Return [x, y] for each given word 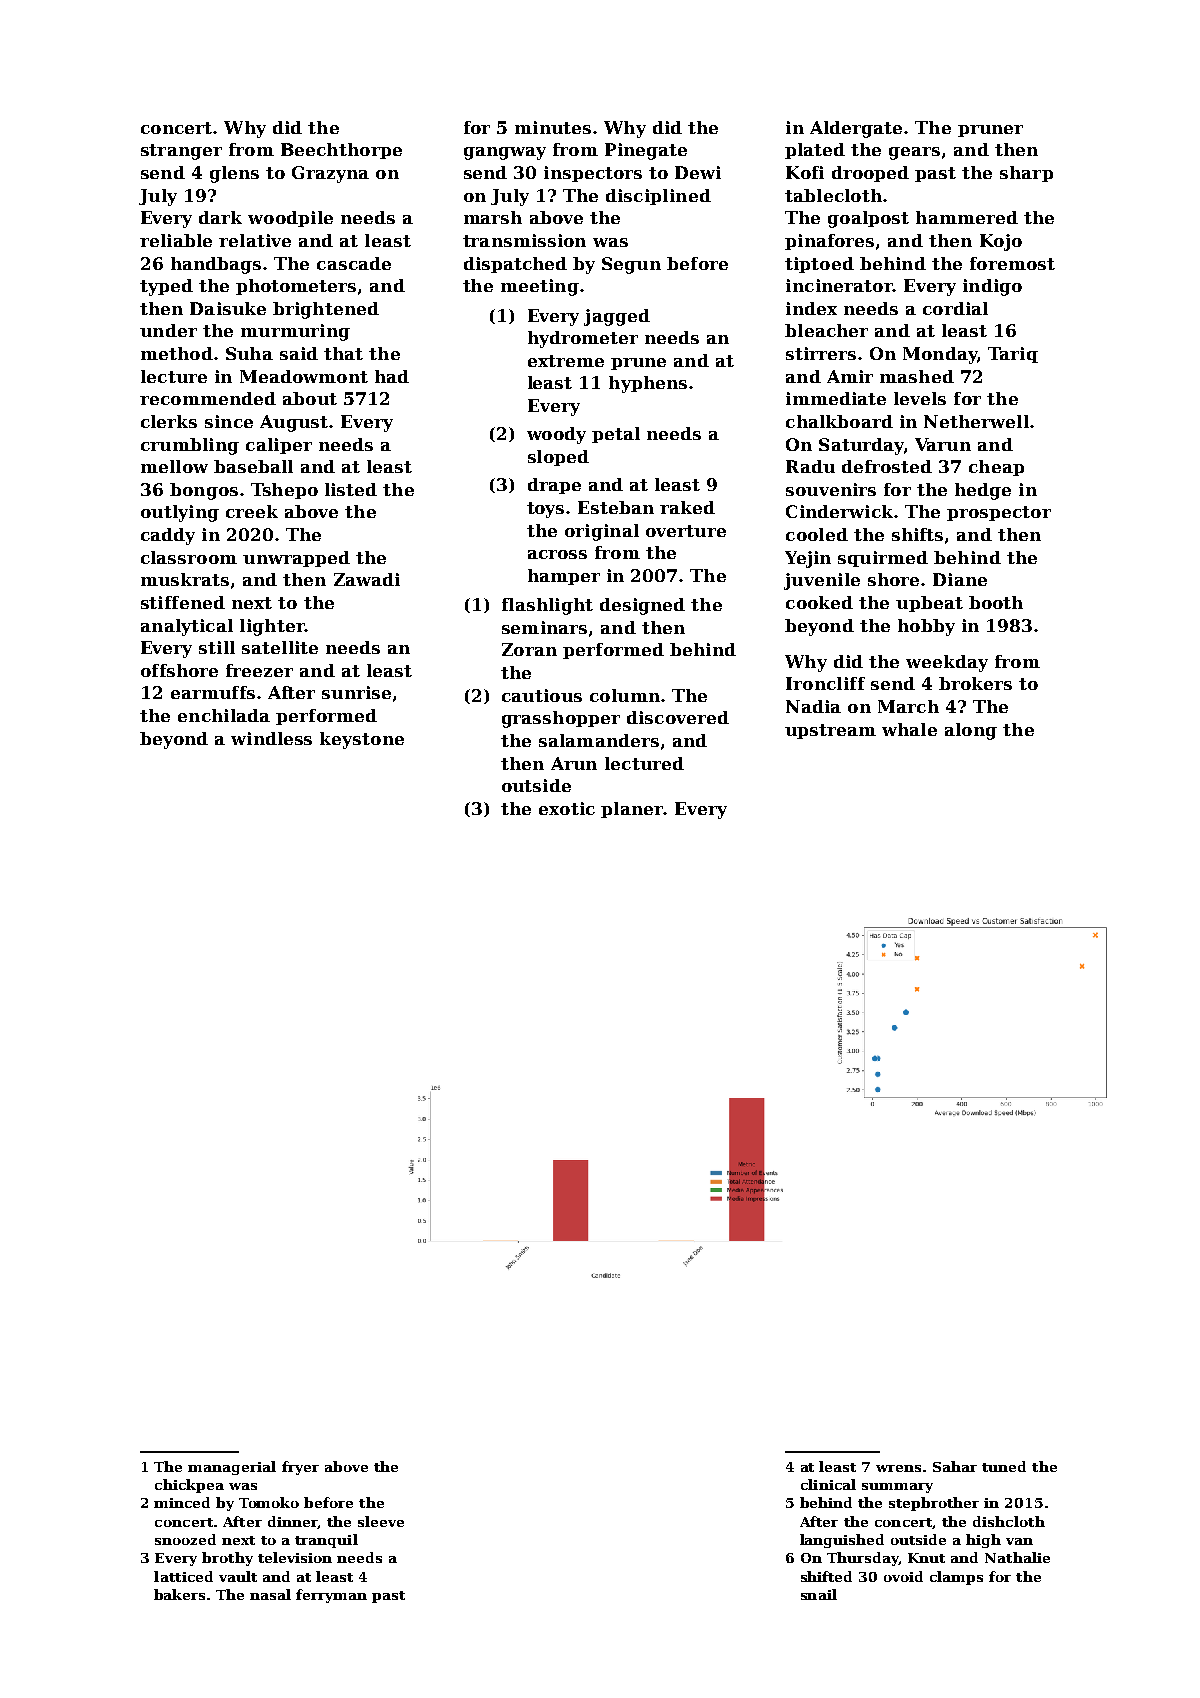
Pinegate [646, 151]
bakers [179, 1594]
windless [271, 738]
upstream [830, 731]
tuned [1004, 1466]
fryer [300, 1468]
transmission [524, 240]
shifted [826, 1576]
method [177, 353]
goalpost [868, 219]
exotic [567, 808]
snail [819, 1594]
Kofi [805, 172]
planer [632, 810]
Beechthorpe [341, 151]
